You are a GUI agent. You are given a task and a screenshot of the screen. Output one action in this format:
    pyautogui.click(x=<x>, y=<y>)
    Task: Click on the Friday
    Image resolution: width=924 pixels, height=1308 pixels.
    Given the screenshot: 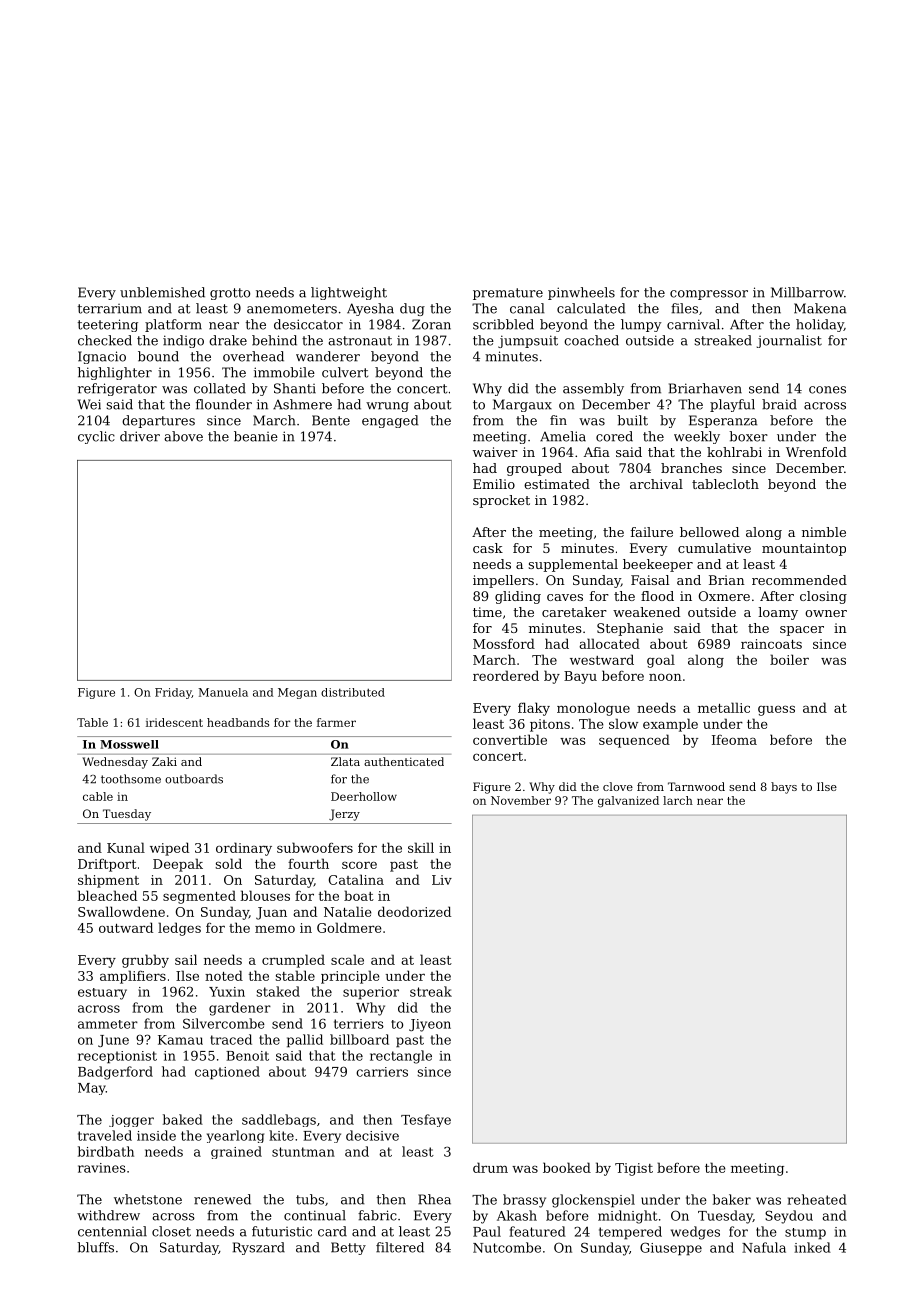 What is the action you would take?
    pyautogui.click(x=173, y=693)
